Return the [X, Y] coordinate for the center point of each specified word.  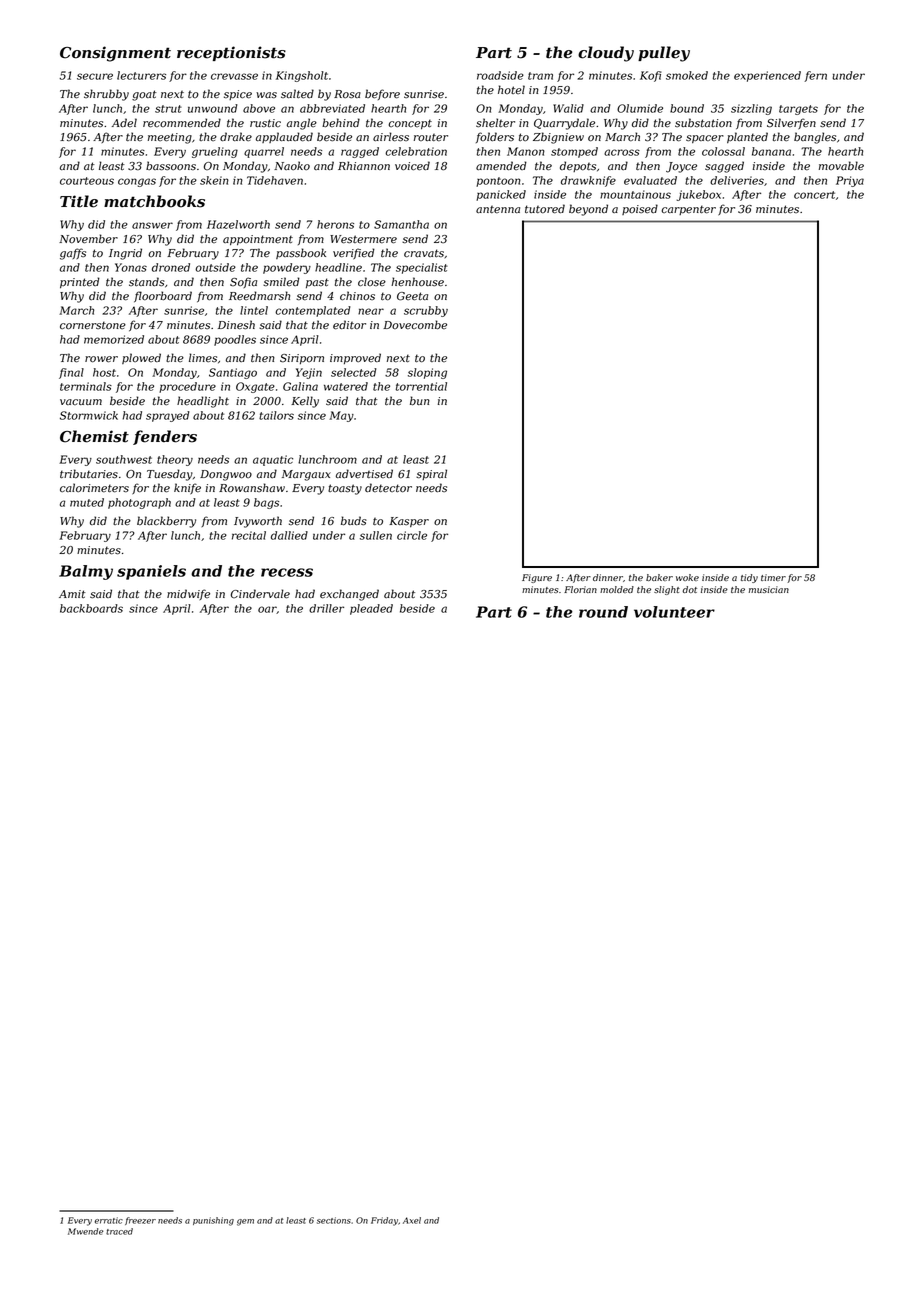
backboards [91, 608]
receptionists [231, 53]
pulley [664, 54]
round [603, 612]
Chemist [94, 436]
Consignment [115, 54]
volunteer [674, 612]
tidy [749, 578]
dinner [608, 577]
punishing [213, 1221]
